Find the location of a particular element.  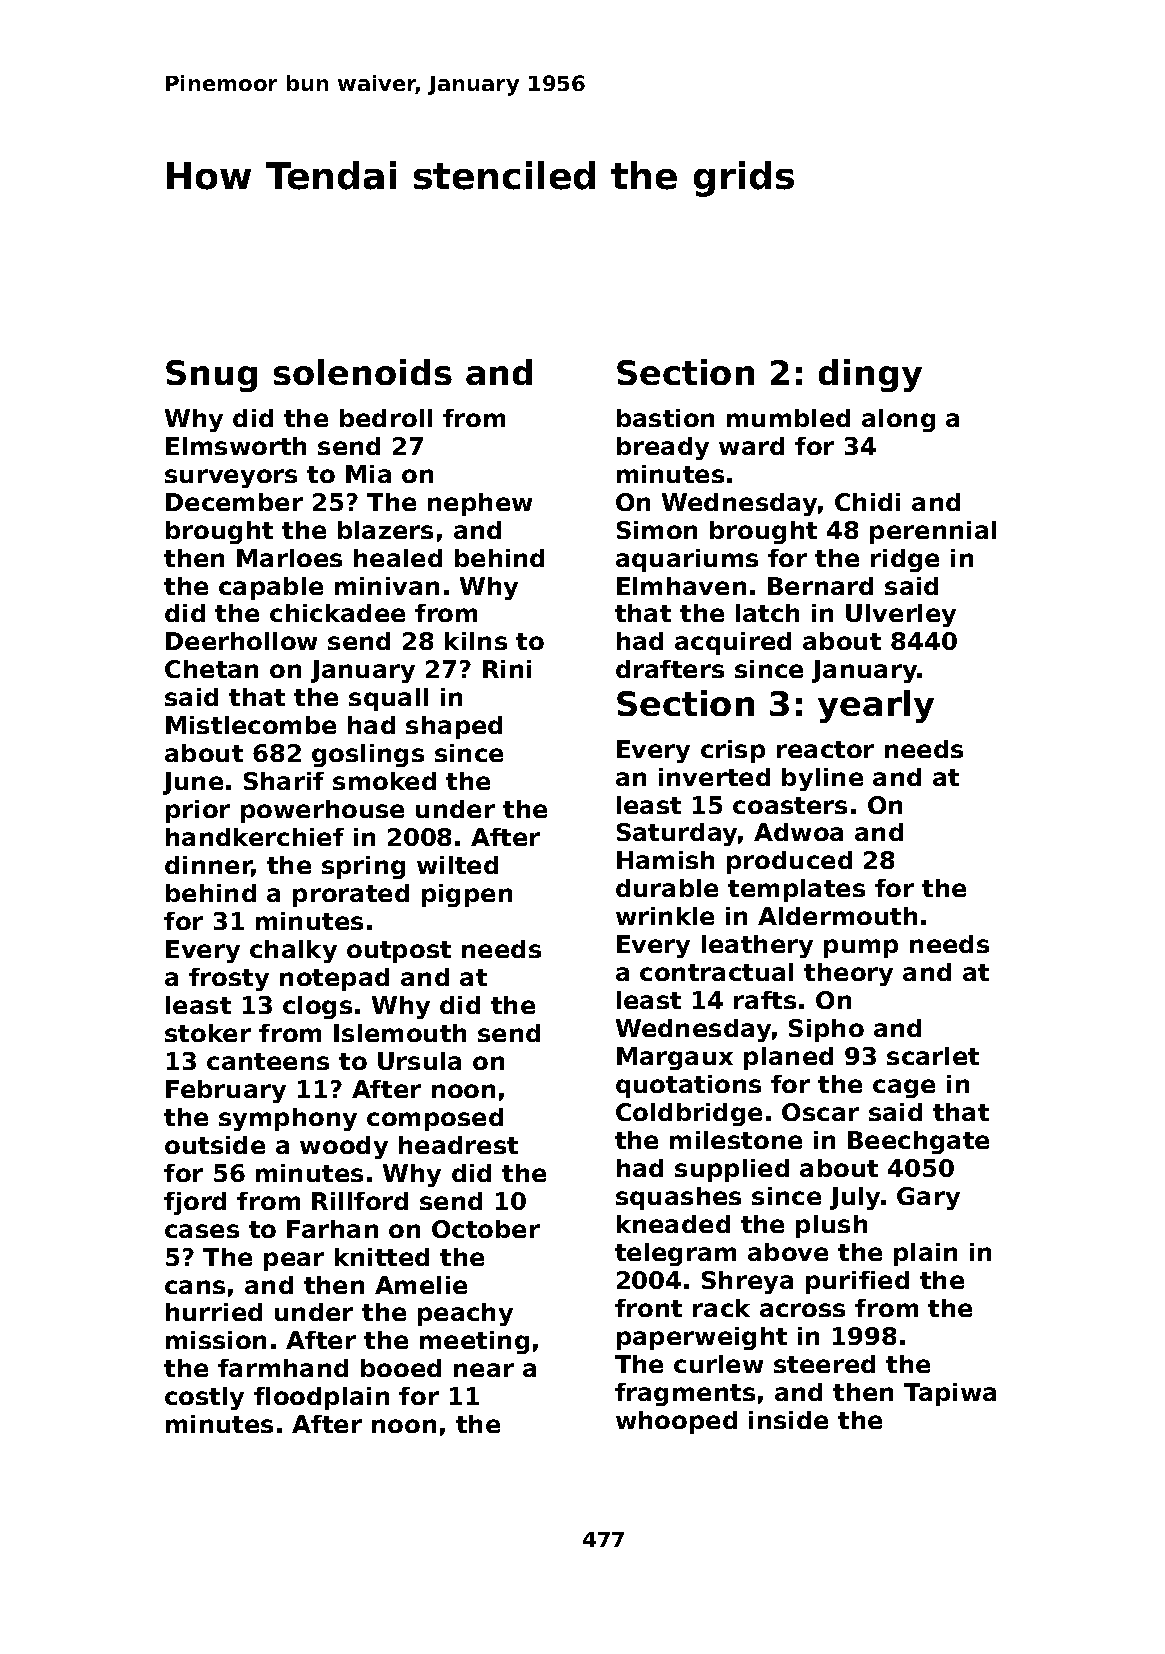

solenoids is located at coordinates (363, 372).
